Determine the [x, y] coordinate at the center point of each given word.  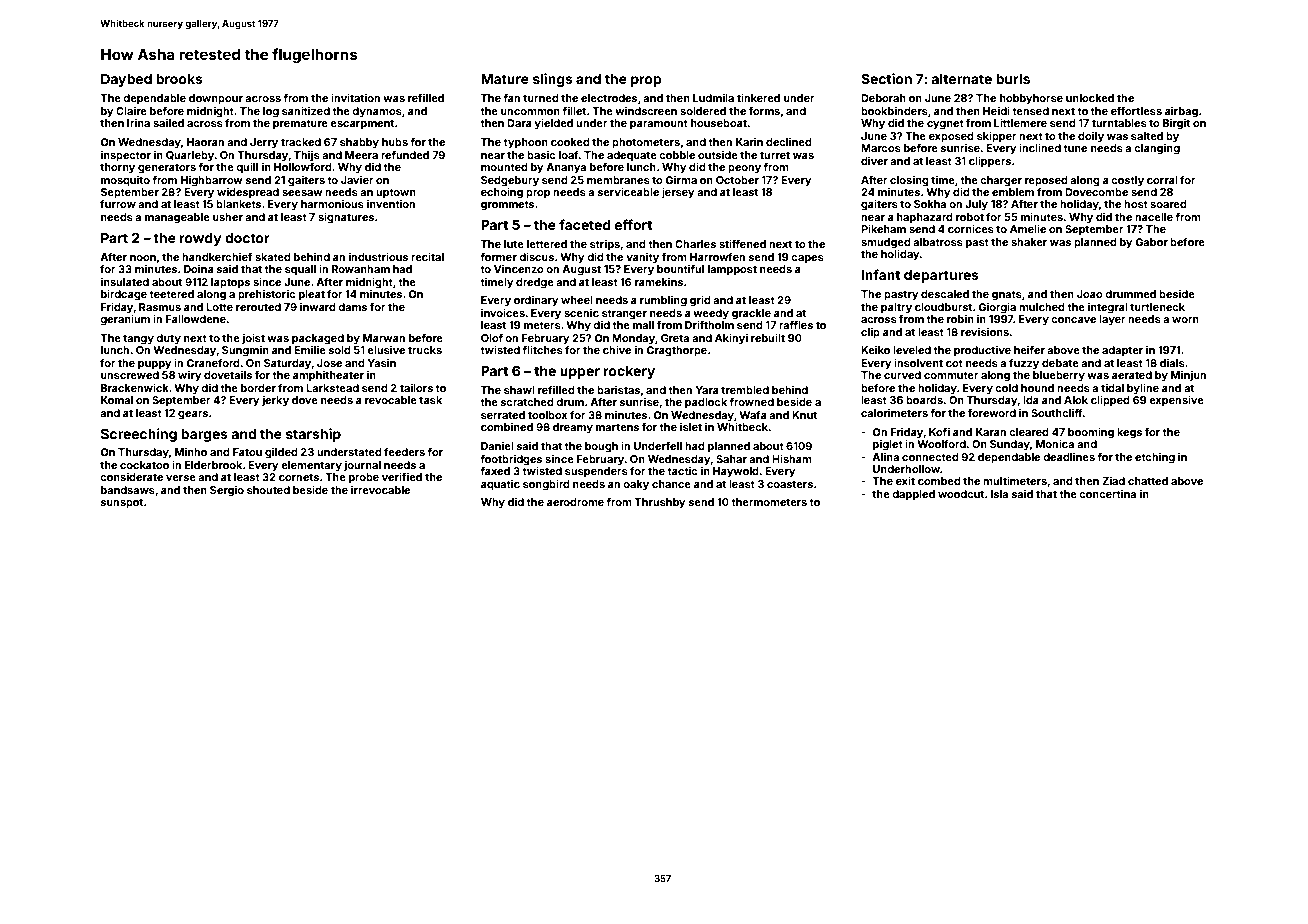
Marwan [384, 338]
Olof [492, 337]
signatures [346, 218]
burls [1013, 79]
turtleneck [1157, 307]
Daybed [126, 80]
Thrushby [660, 503]
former [498, 256]
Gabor [1152, 242]
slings [553, 80]
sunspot [122, 503]
